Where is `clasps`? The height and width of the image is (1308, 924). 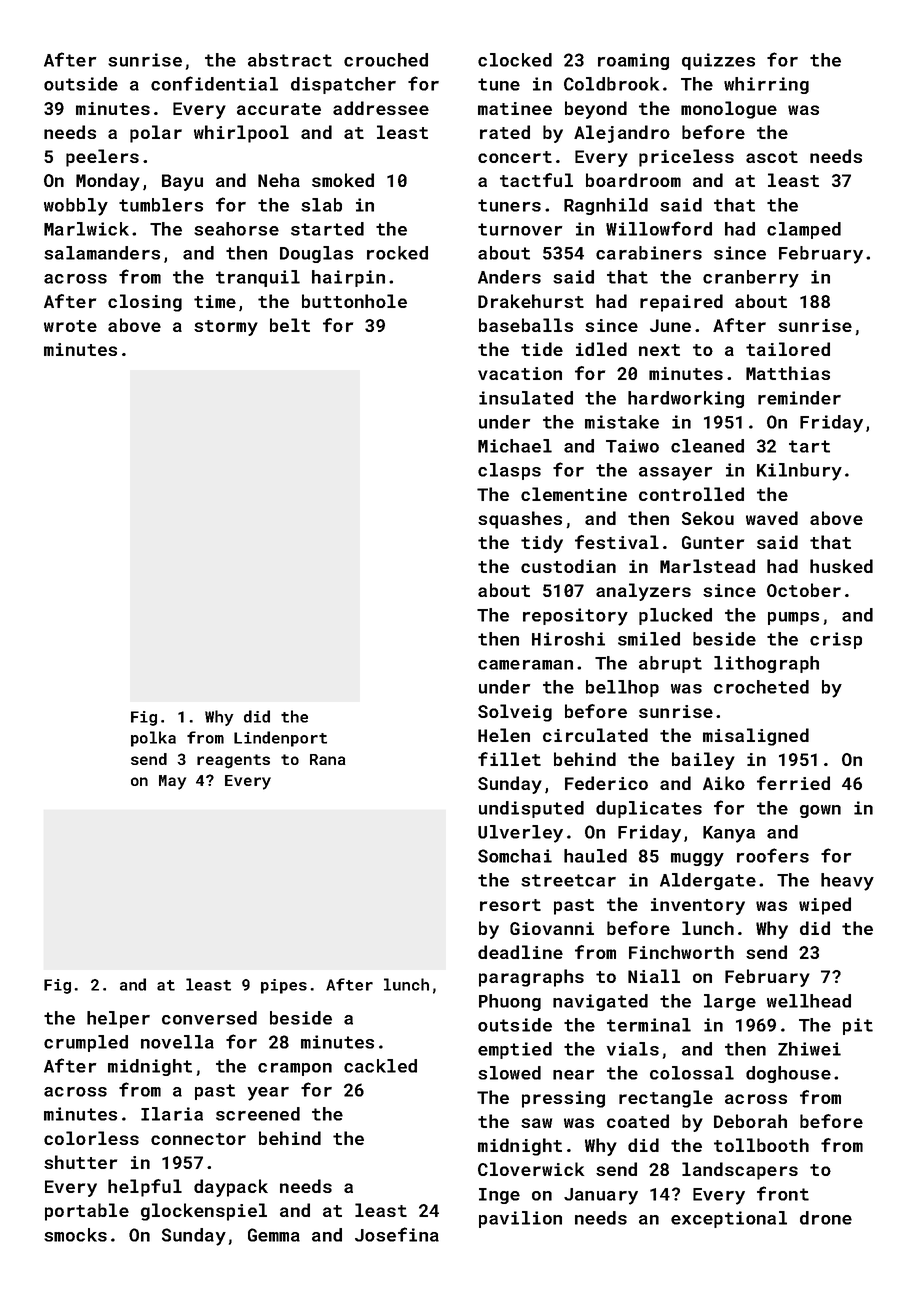
clasps is located at coordinates (509, 471).
